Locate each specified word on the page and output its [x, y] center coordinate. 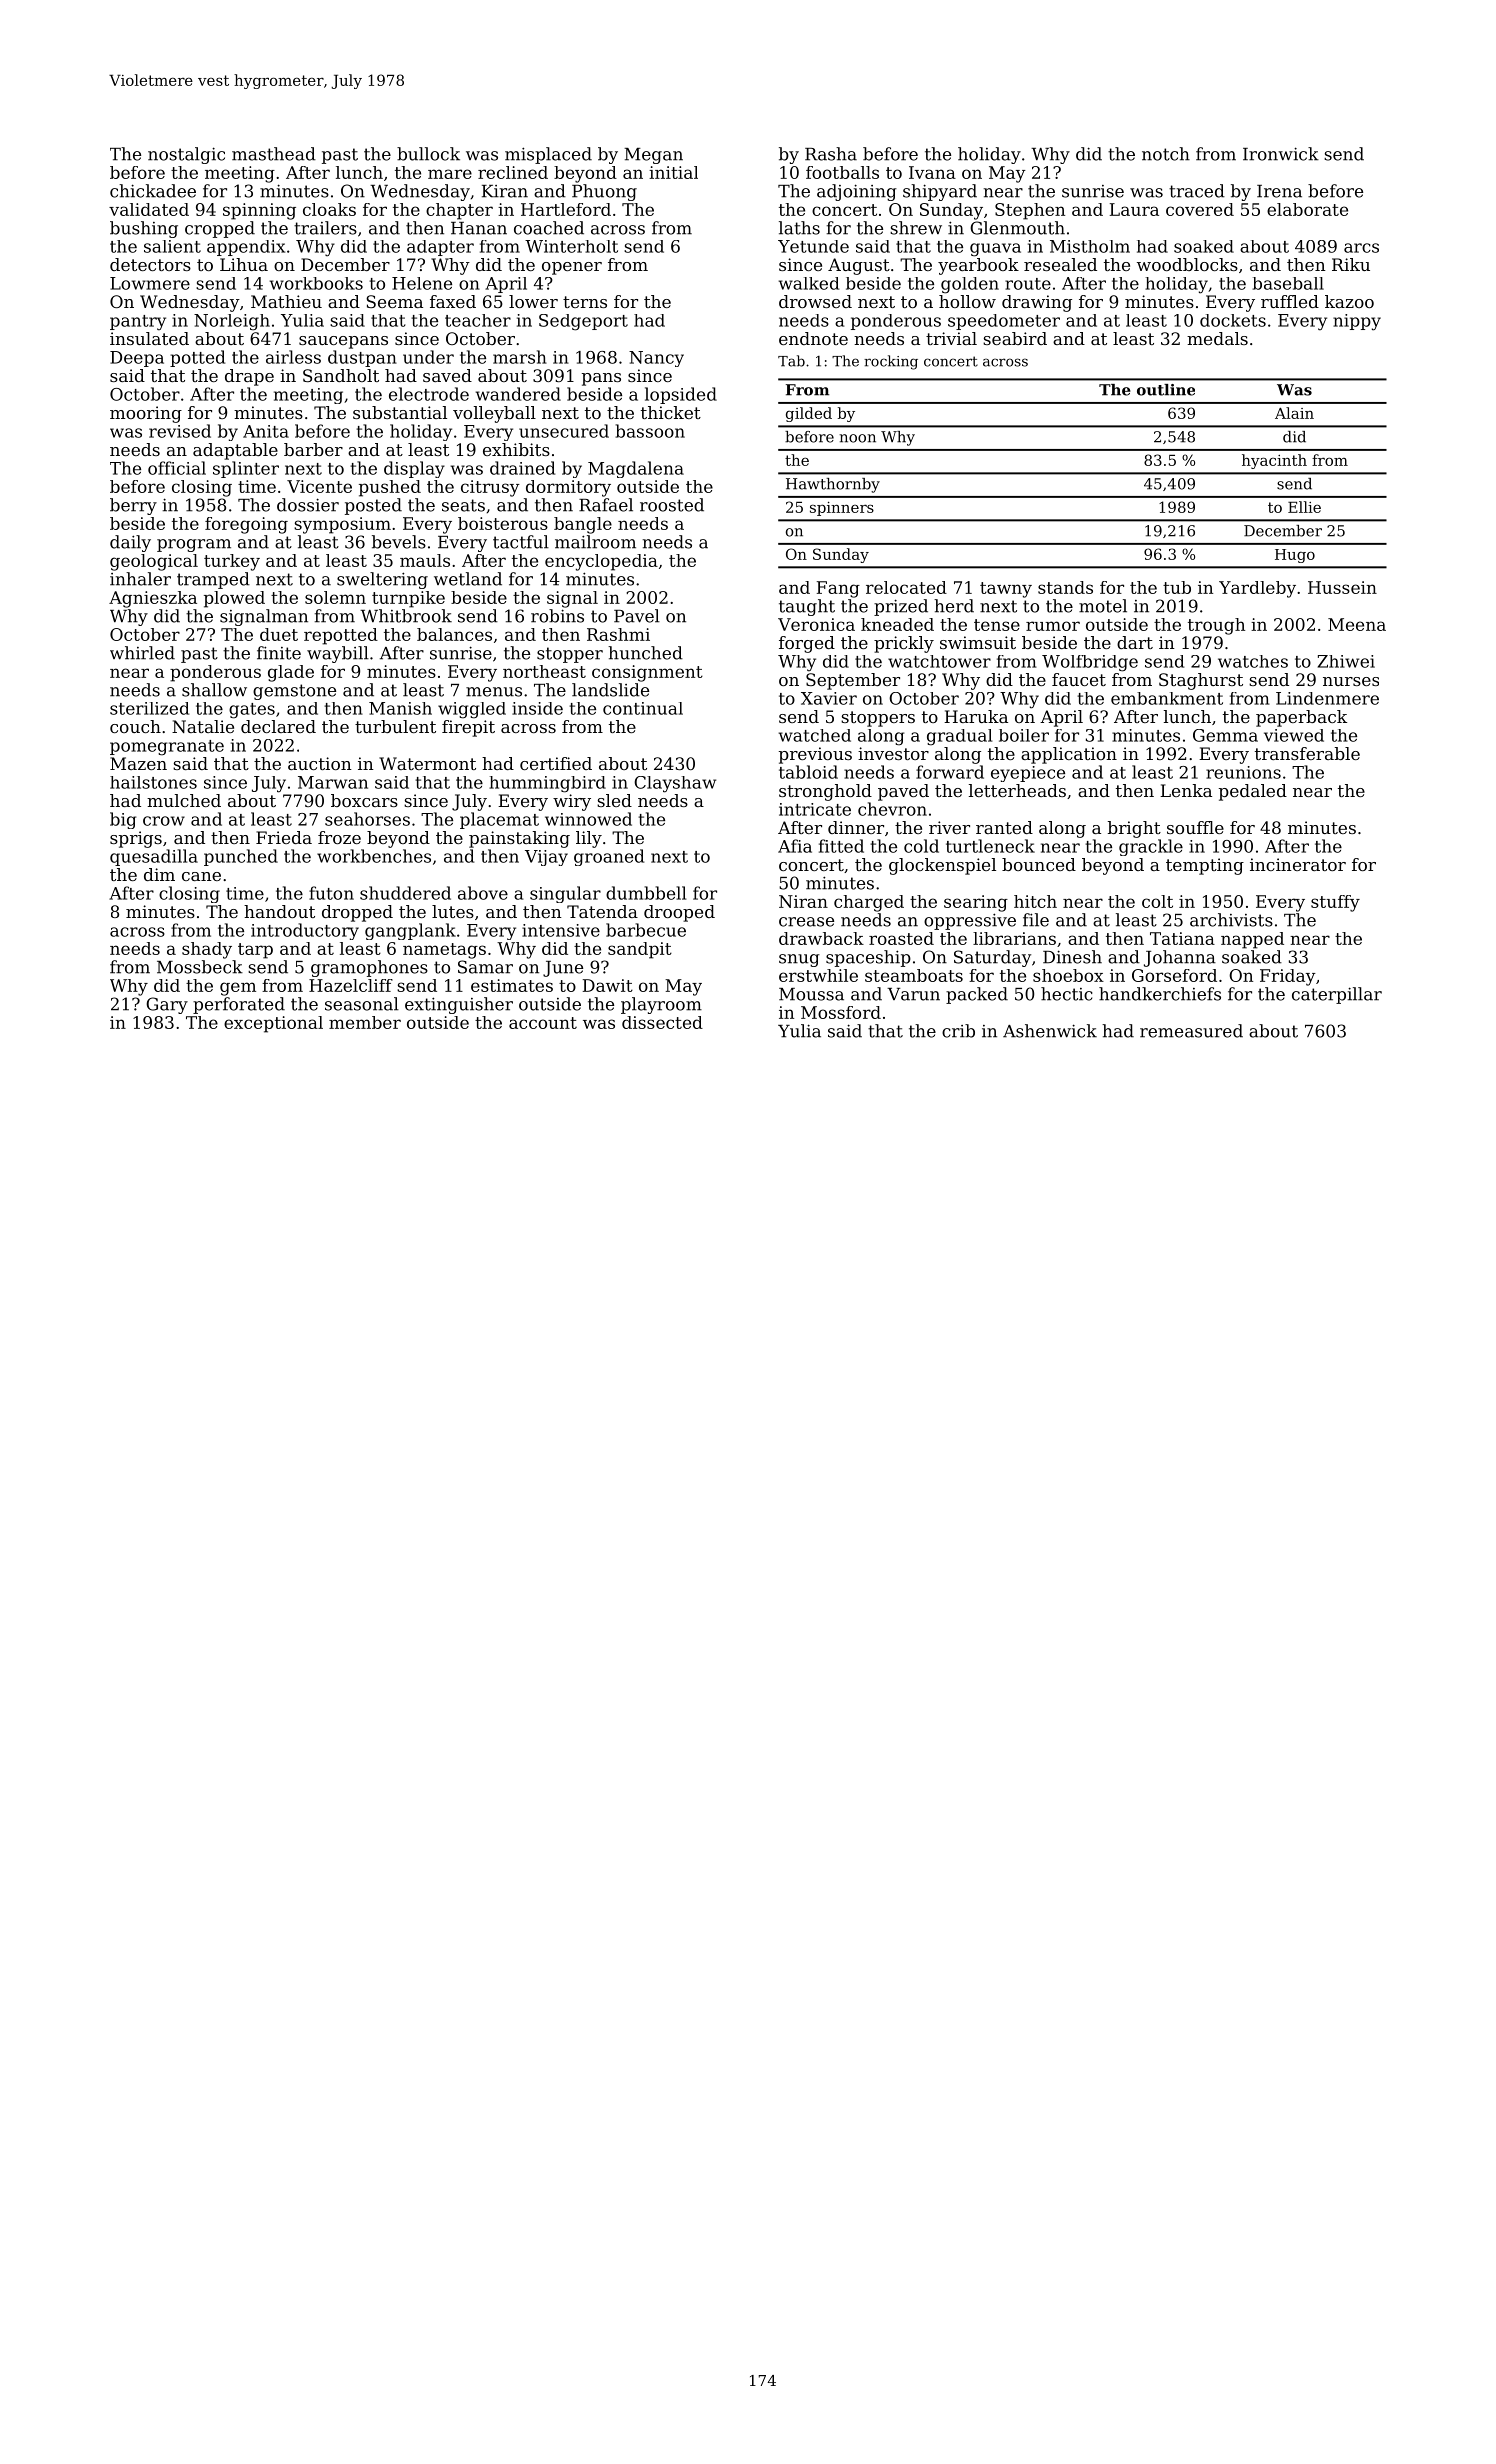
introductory [305, 931]
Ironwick [1281, 154]
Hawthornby [833, 485]
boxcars [364, 800]
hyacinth [1274, 461]
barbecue [646, 930]
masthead [274, 154]
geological [154, 562]
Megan [653, 156]
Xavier [829, 698]
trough [1216, 626]
